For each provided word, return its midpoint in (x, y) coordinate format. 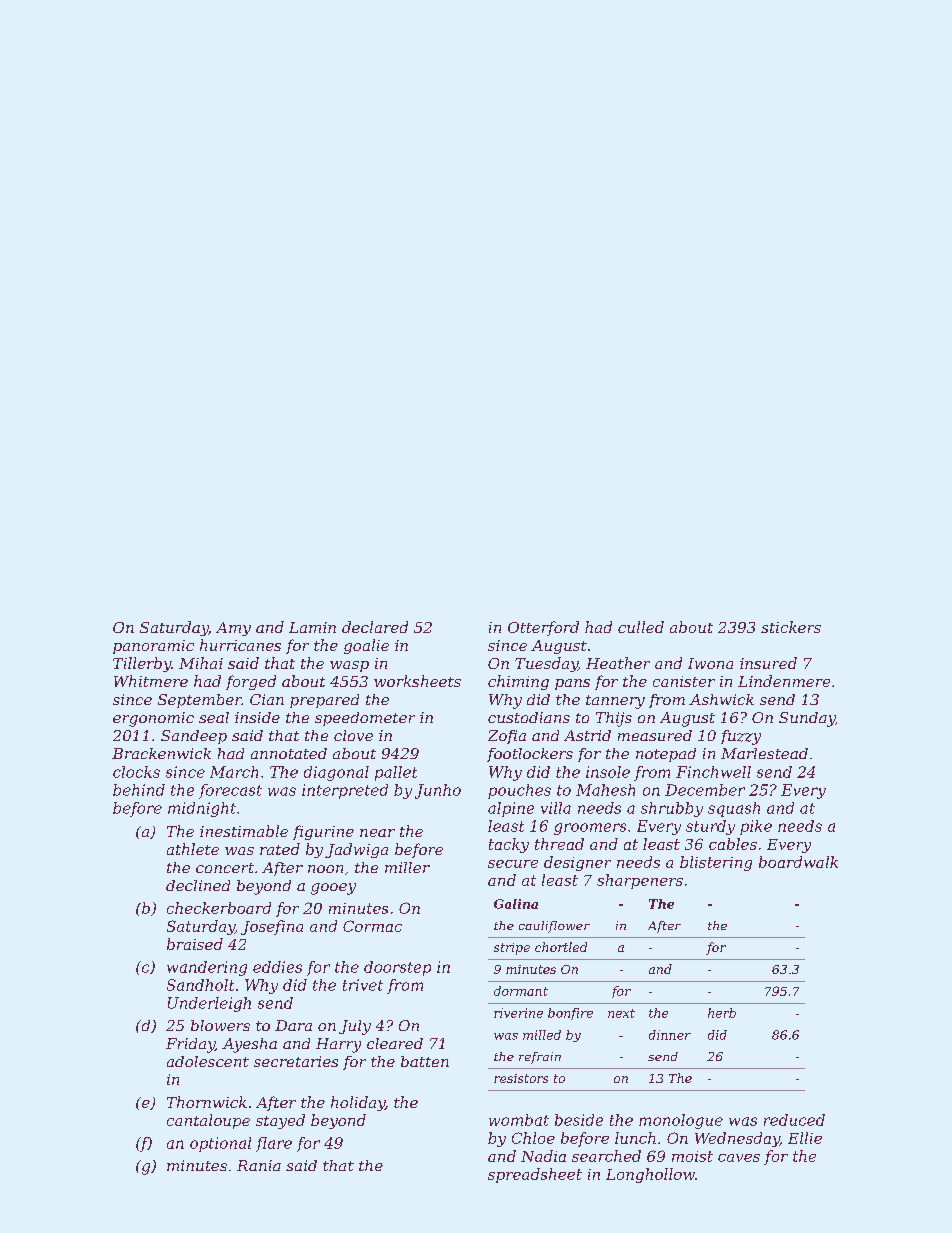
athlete (193, 849)
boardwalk (798, 862)
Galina (516, 904)
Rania (259, 1165)
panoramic (153, 647)
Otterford (543, 628)
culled (641, 627)
